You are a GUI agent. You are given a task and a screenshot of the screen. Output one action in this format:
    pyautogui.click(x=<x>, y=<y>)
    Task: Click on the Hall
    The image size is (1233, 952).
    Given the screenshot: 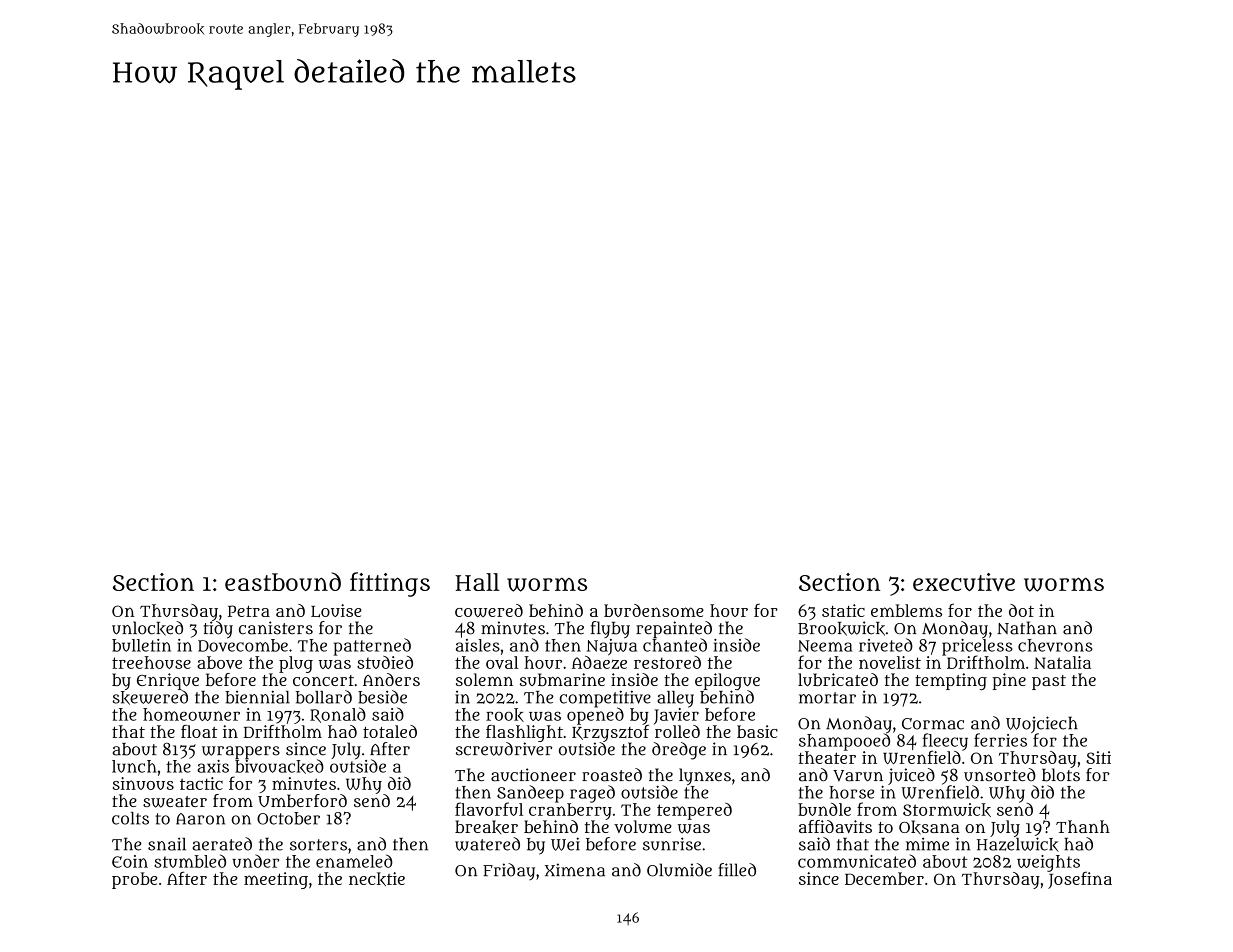 What is the action you would take?
    pyautogui.click(x=477, y=582)
